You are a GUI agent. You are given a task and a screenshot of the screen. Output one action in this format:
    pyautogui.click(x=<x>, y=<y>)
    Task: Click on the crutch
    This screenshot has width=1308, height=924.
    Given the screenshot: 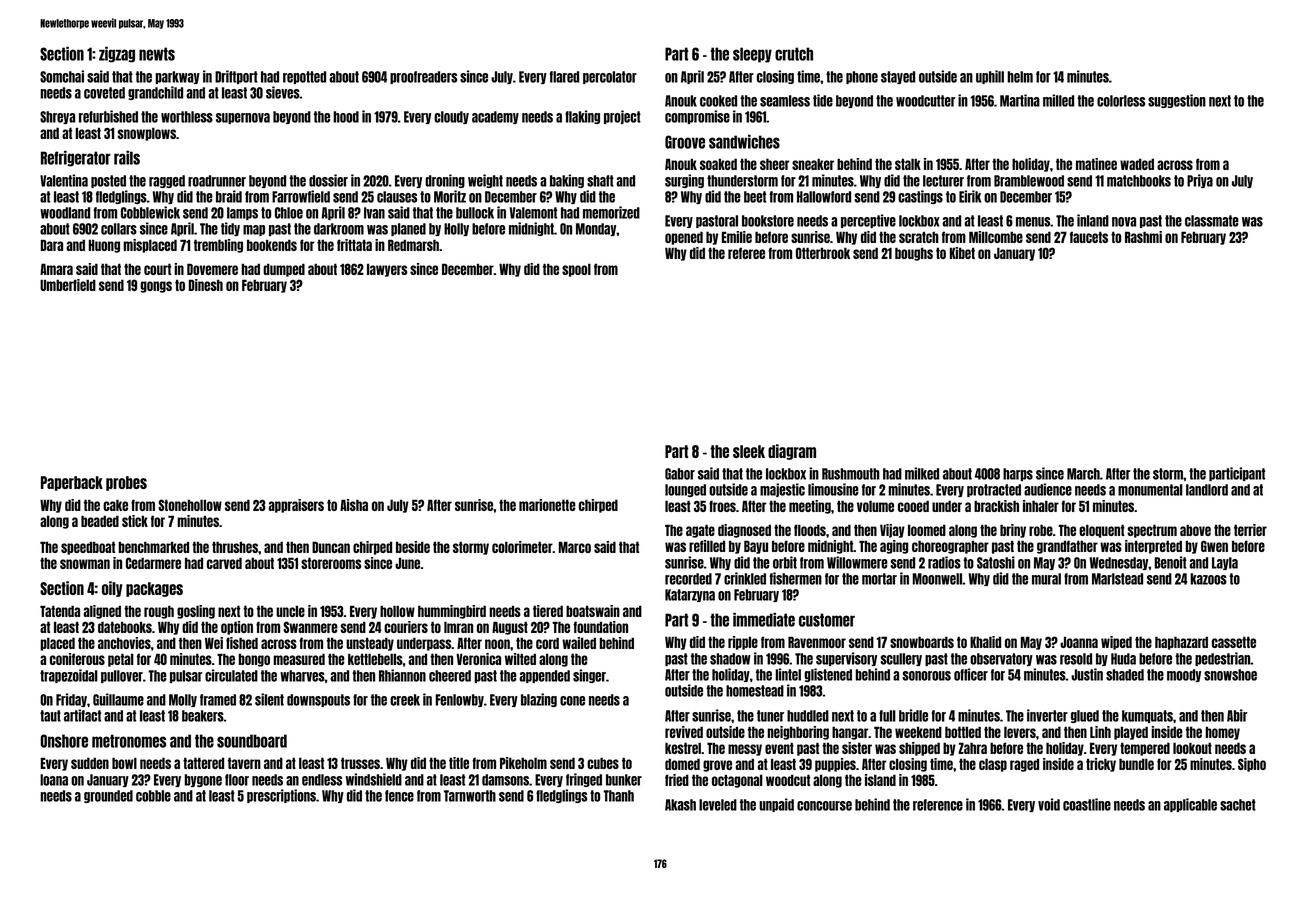 What is the action you would take?
    pyautogui.click(x=794, y=54)
